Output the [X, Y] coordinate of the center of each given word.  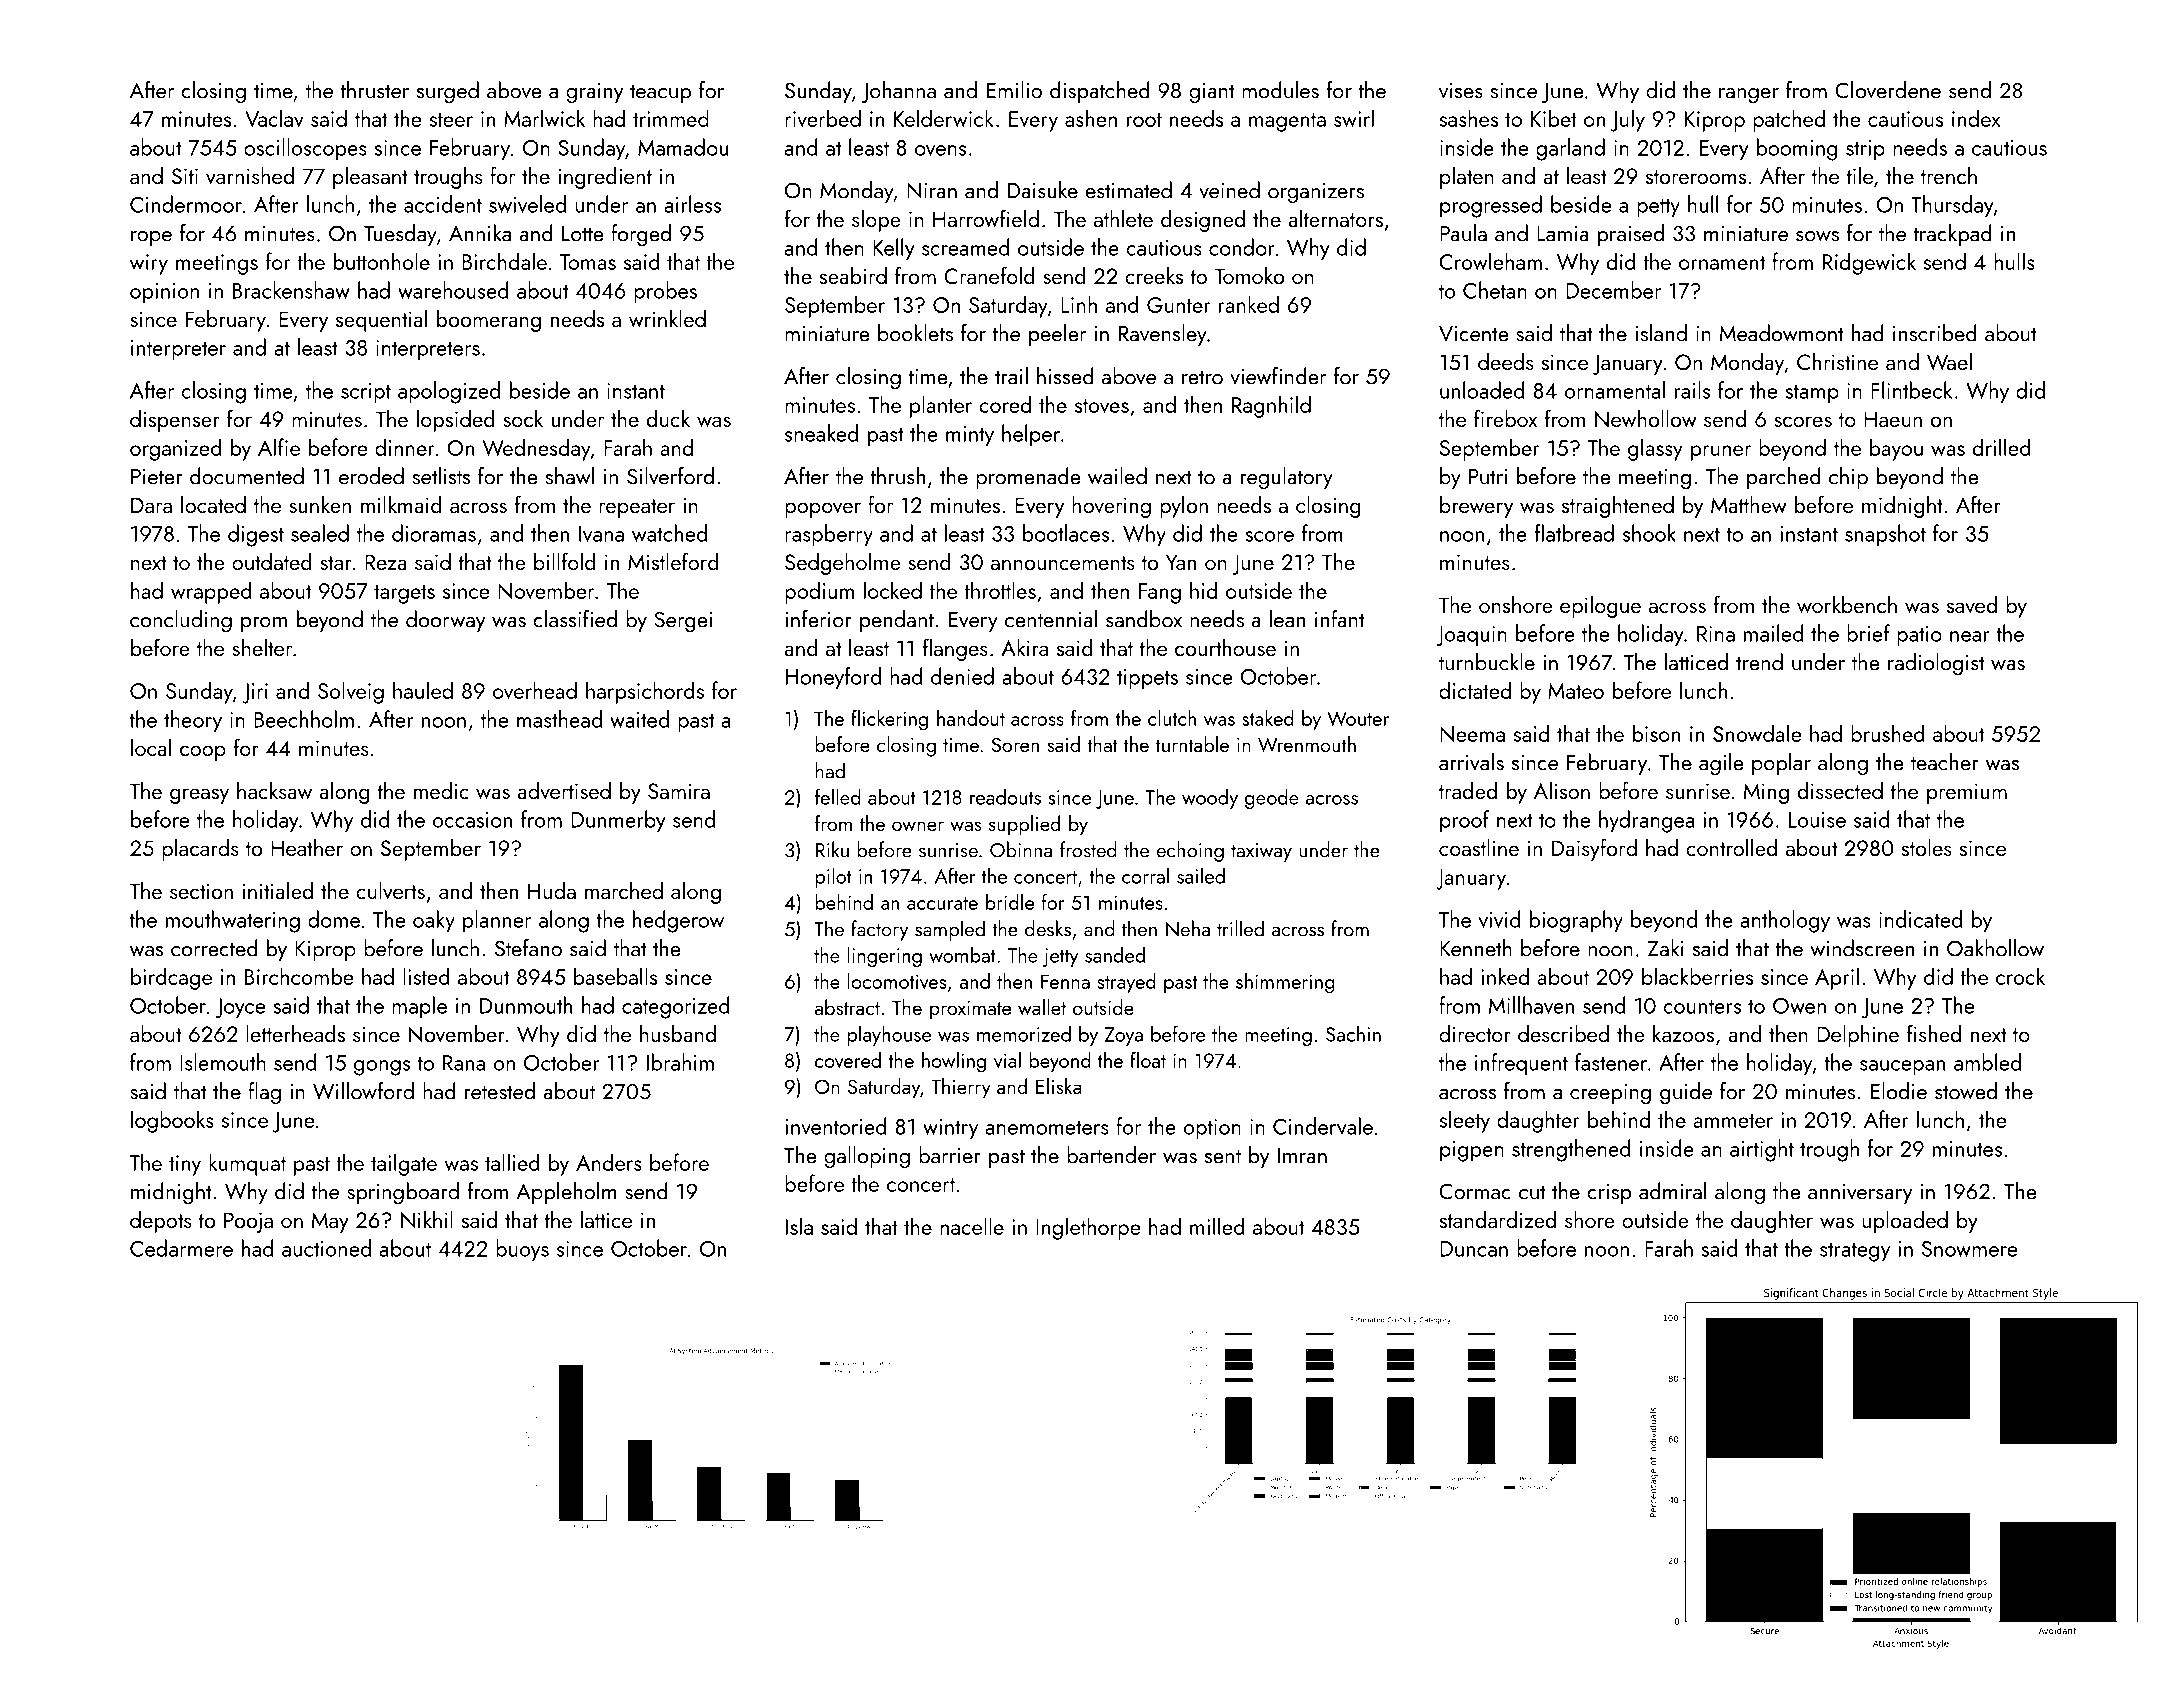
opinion [164, 293]
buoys [522, 1250]
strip [1865, 150]
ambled [1987, 1062]
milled [1217, 1226]
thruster [374, 90]
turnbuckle [1487, 662]
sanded [1115, 954]
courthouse [1225, 647]
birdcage [171, 978]
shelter [262, 647]
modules [1280, 90]
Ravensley [1163, 335]
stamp [1812, 394]
